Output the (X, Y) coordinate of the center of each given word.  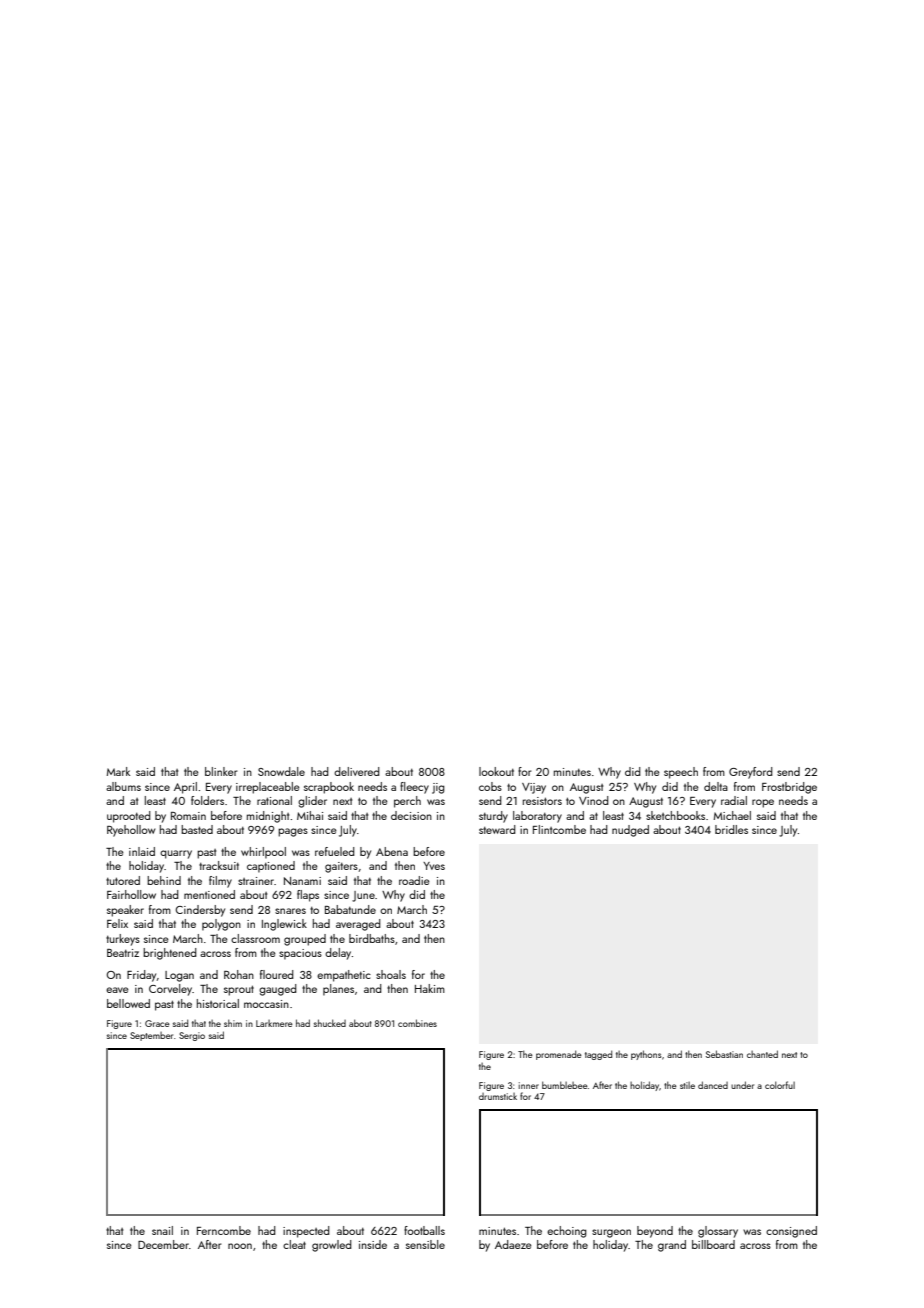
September (151, 1036)
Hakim (430, 988)
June (363, 896)
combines (417, 1023)
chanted (762, 1054)
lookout (496, 771)
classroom (255, 938)
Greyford (751, 773)
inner (529, 1085)
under (742, 1085)
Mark (118, 771)
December (163, 1244)
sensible (425, 1244)
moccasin (266, 1004)
